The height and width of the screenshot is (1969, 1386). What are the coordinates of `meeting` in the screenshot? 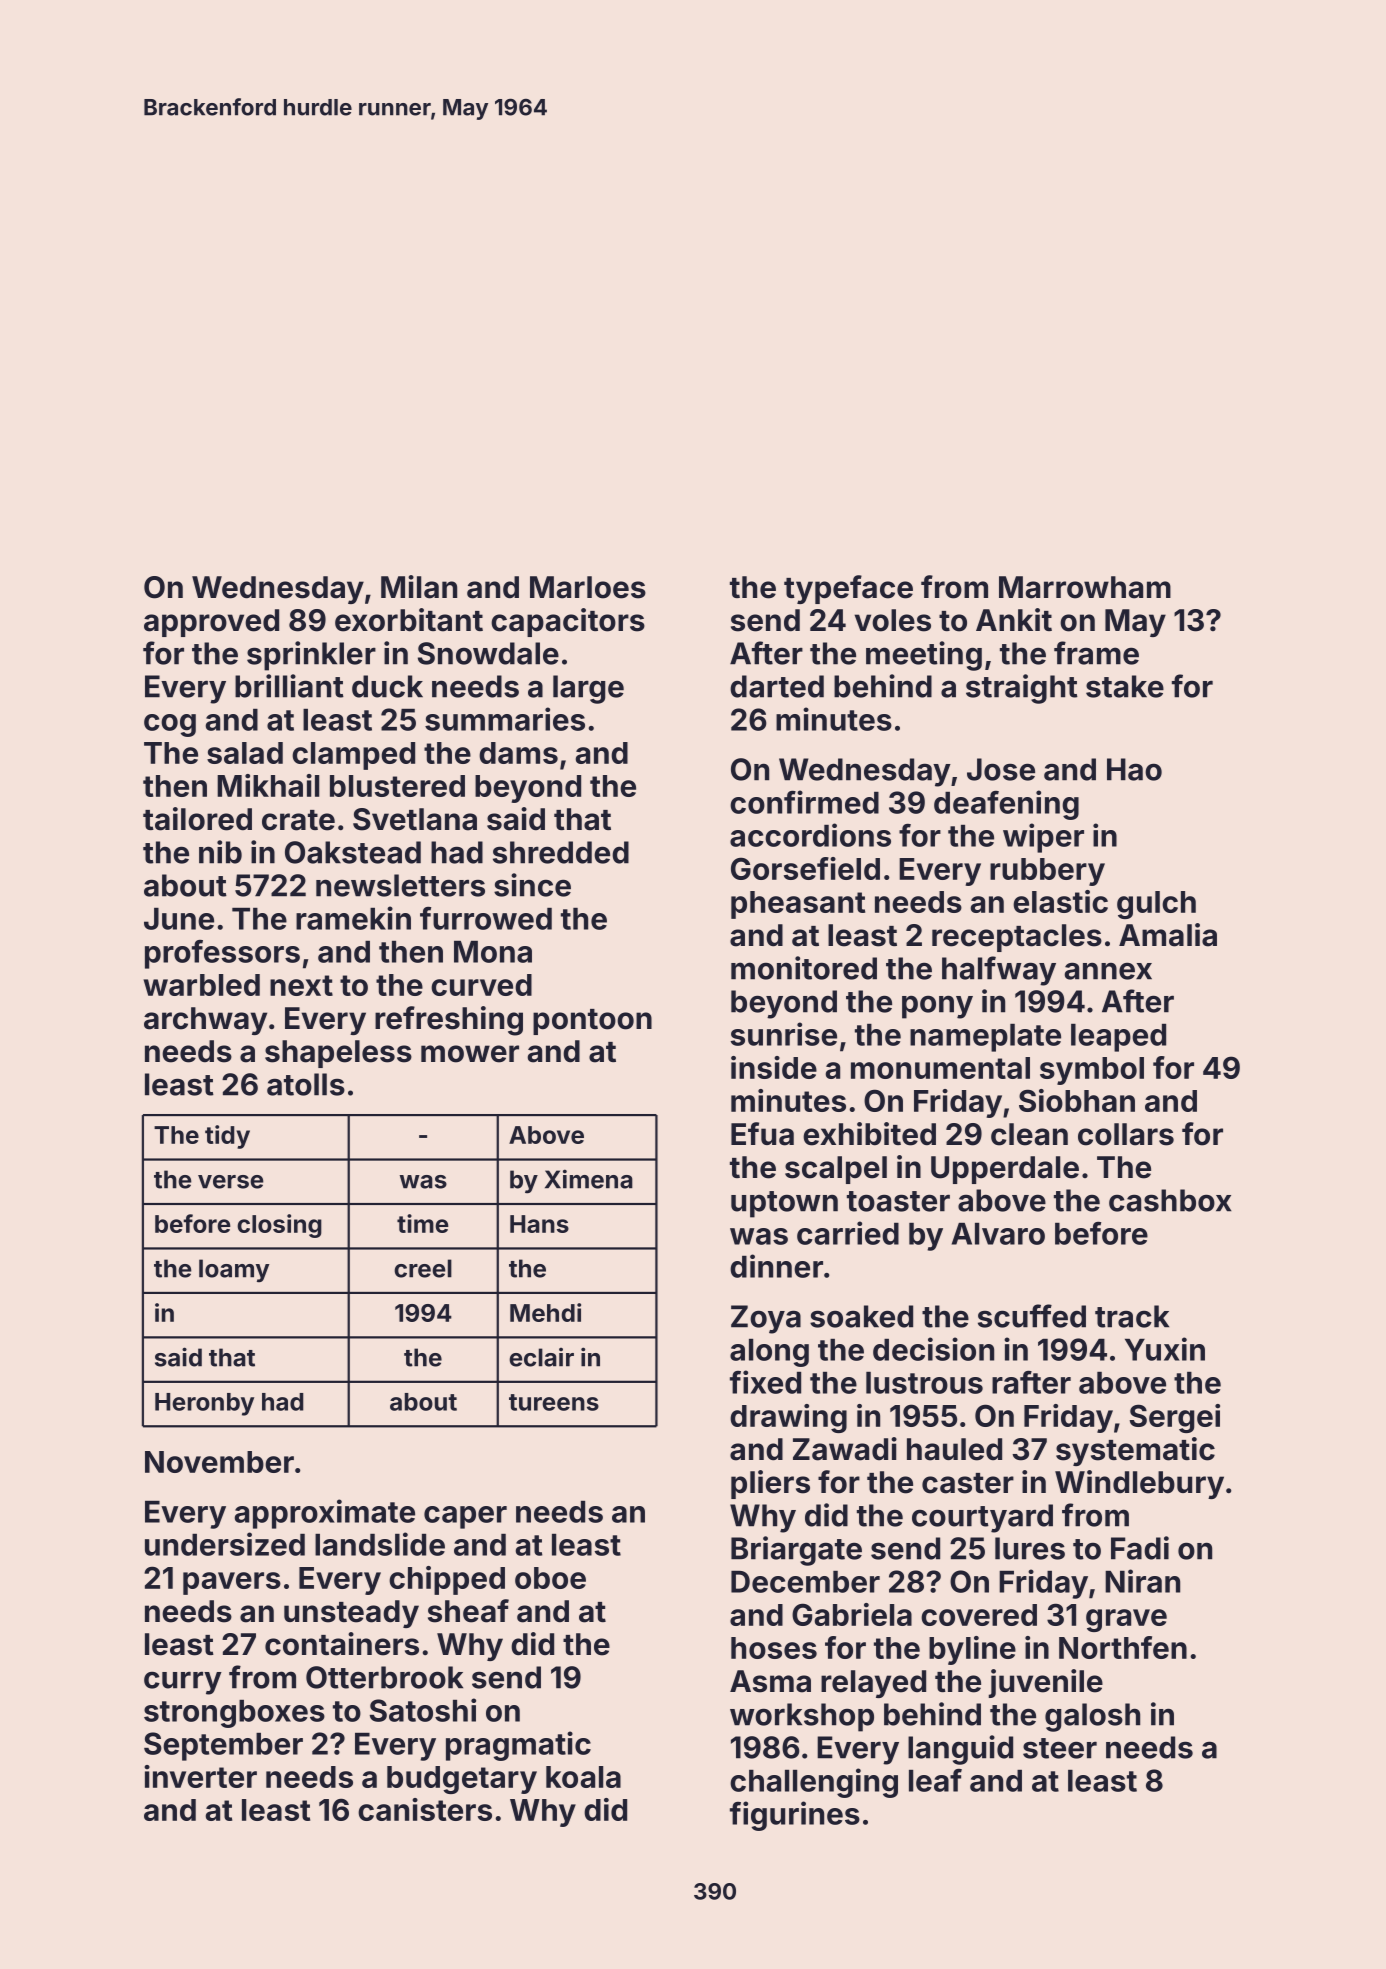 It's located at (924, 656).
